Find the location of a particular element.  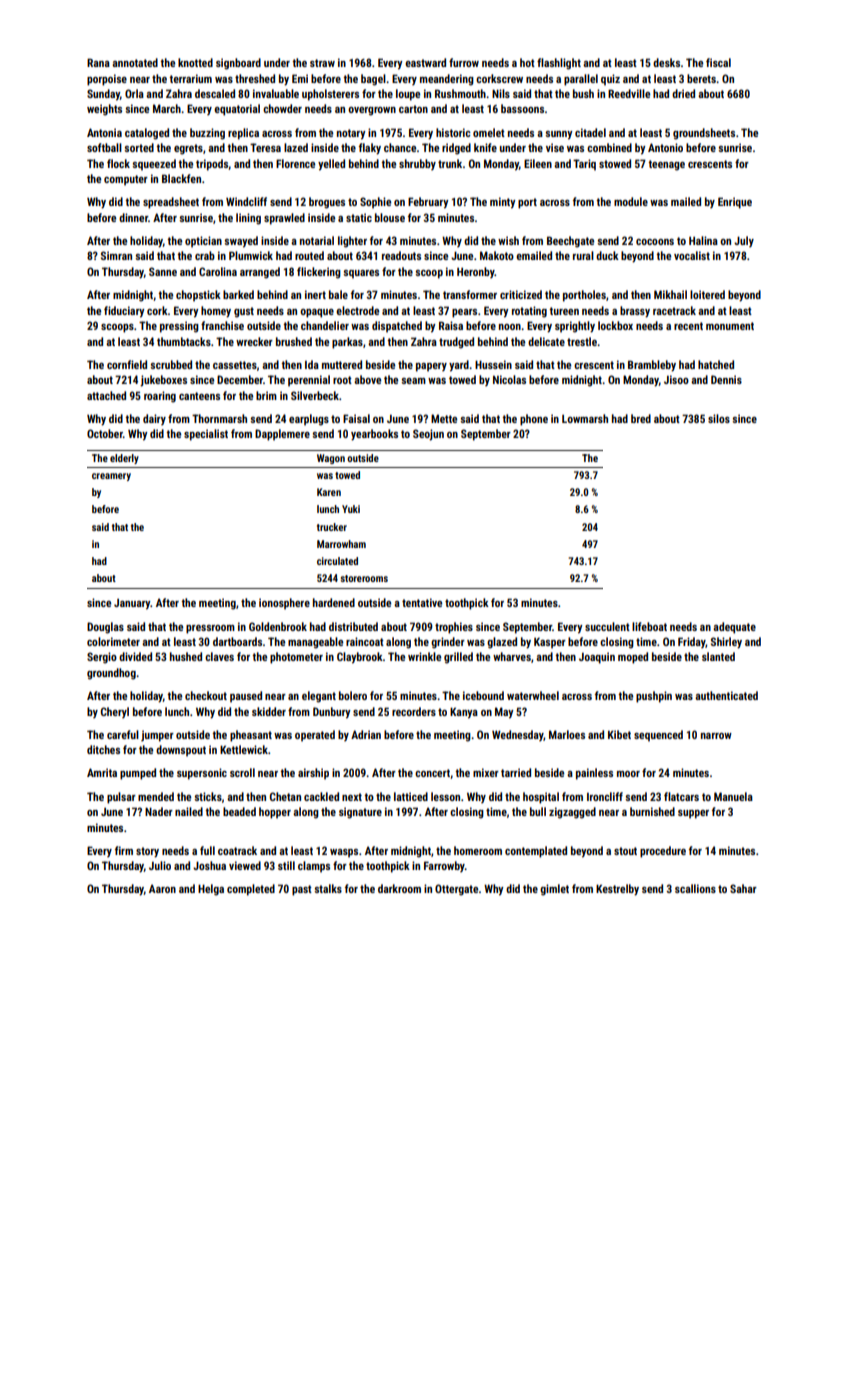

groundhog is located at coordinates (111, 674).
